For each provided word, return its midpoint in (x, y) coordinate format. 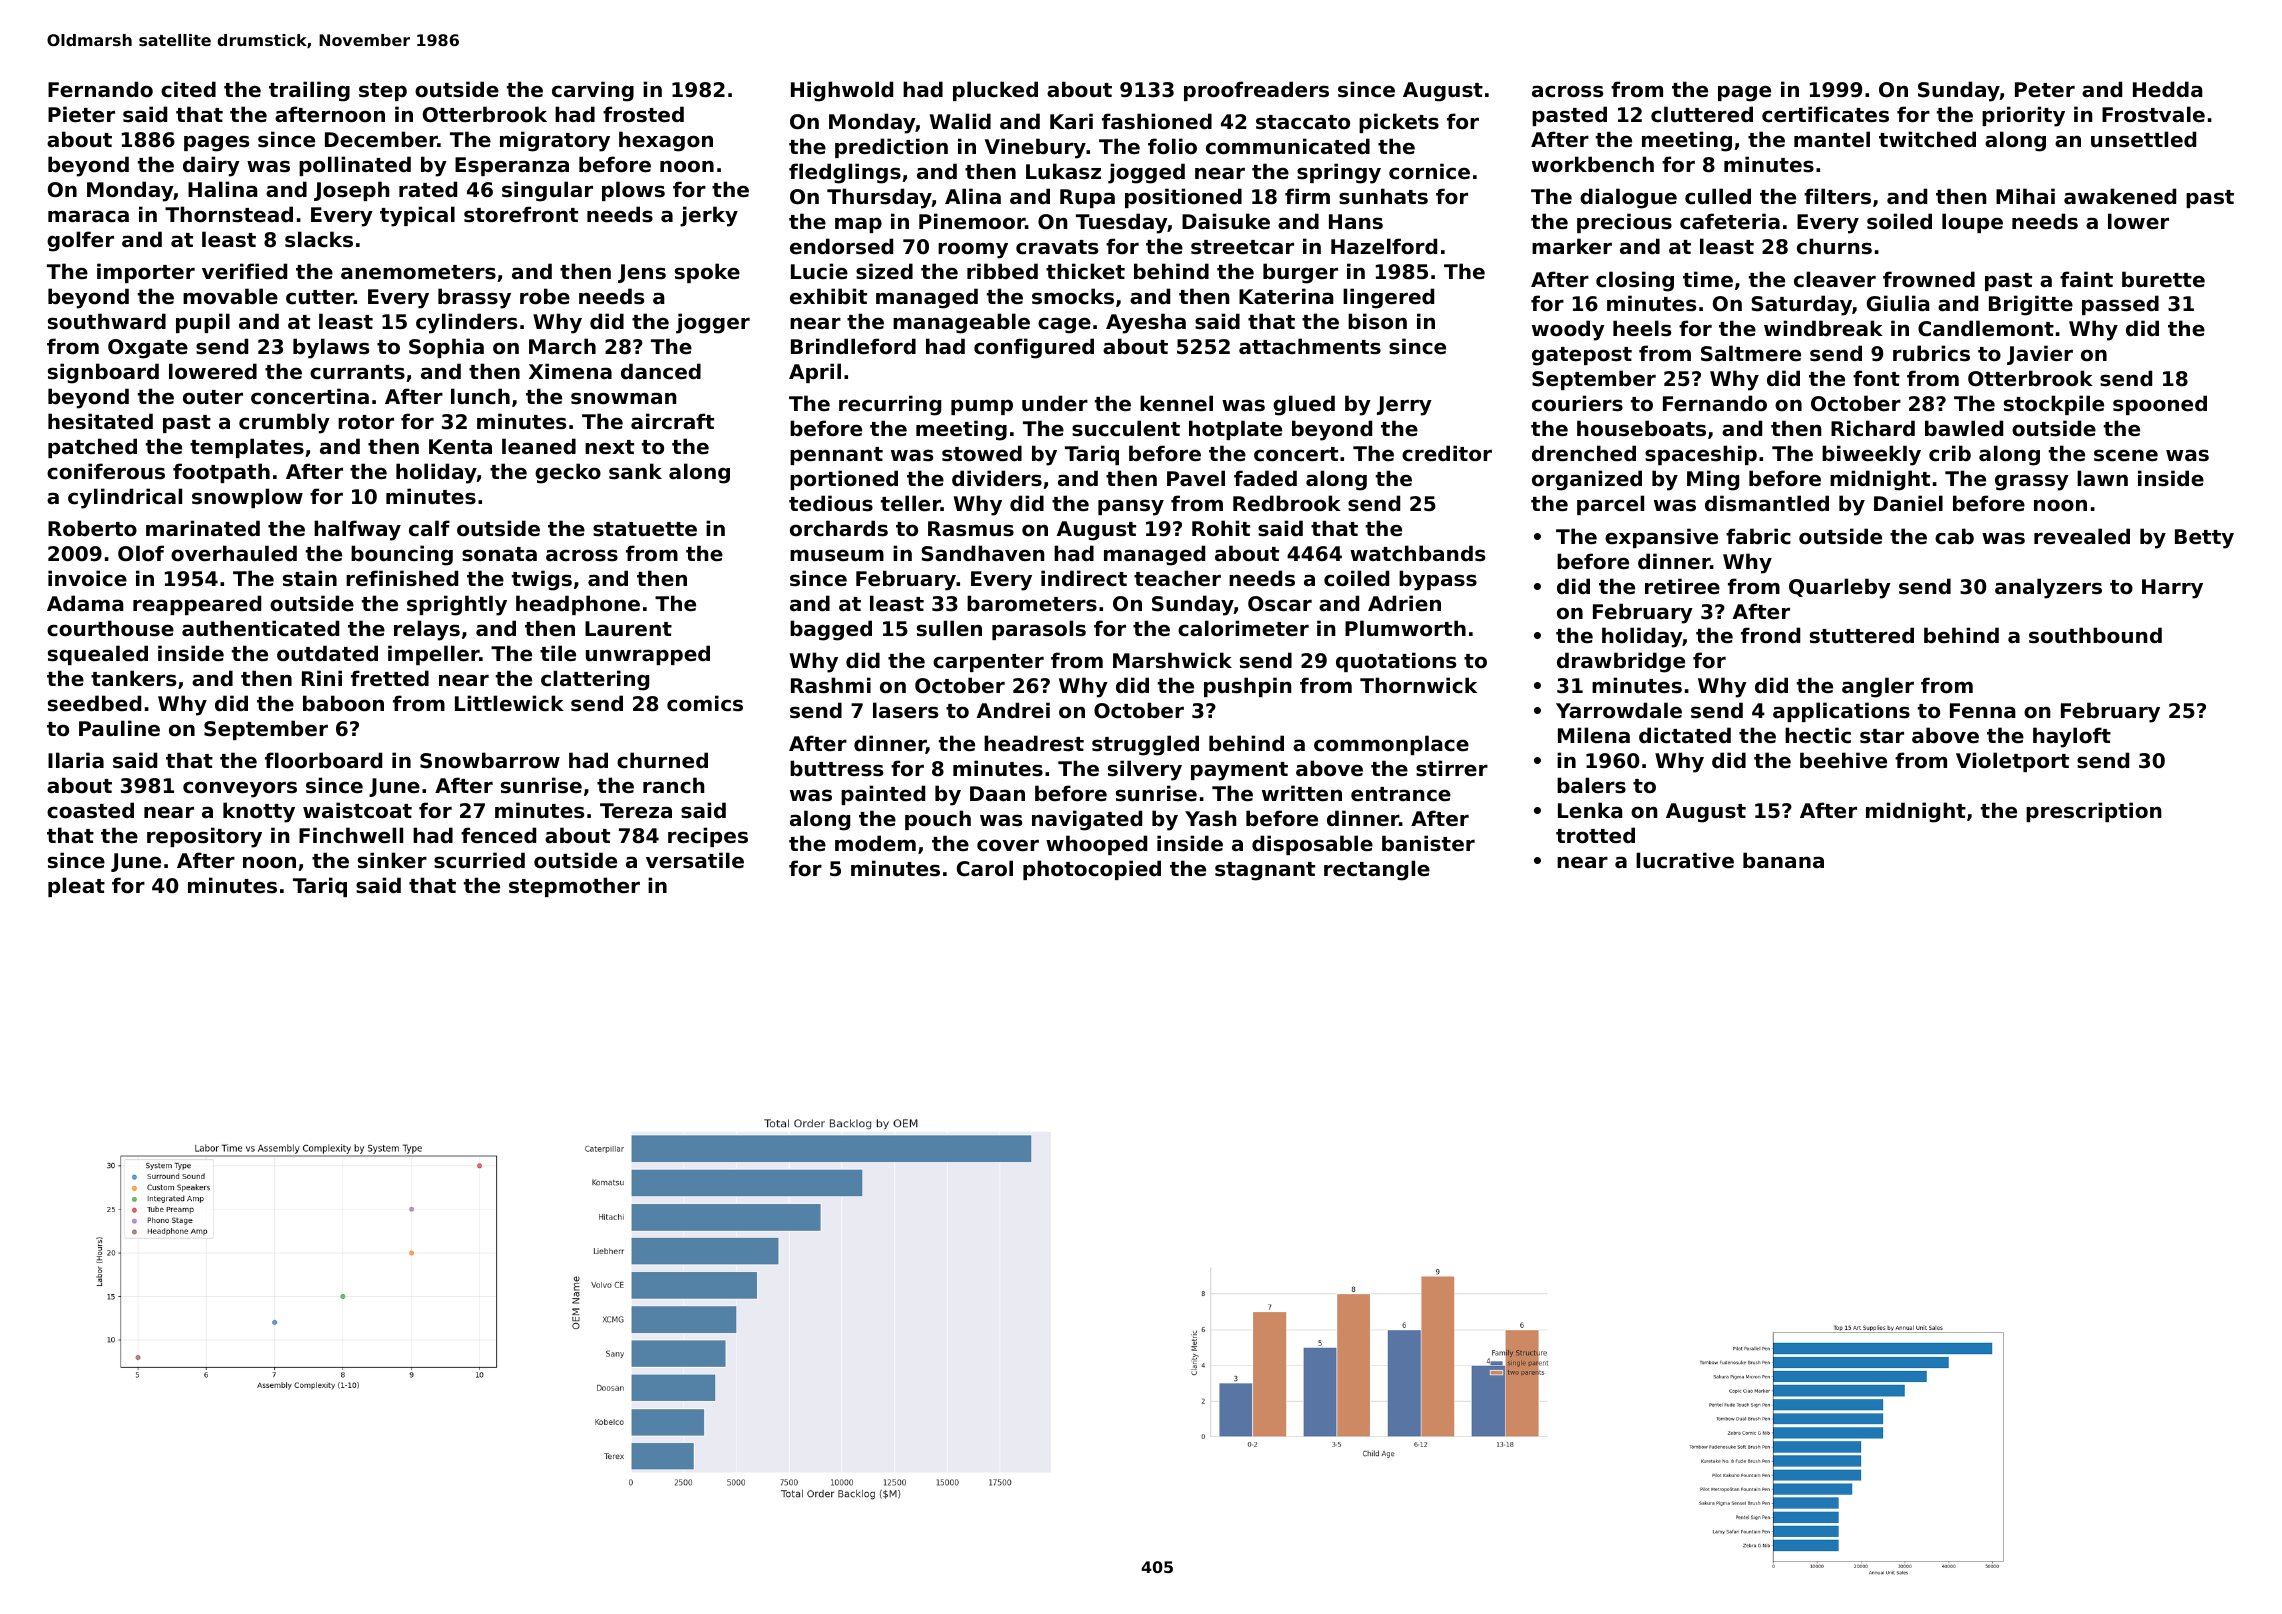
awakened (2120, 196)
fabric (1758, 536)
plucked (995, 91)
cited (188, 89)
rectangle (1377, 870)
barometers (1032, 603)
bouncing (402, 555)
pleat (76, 887)
